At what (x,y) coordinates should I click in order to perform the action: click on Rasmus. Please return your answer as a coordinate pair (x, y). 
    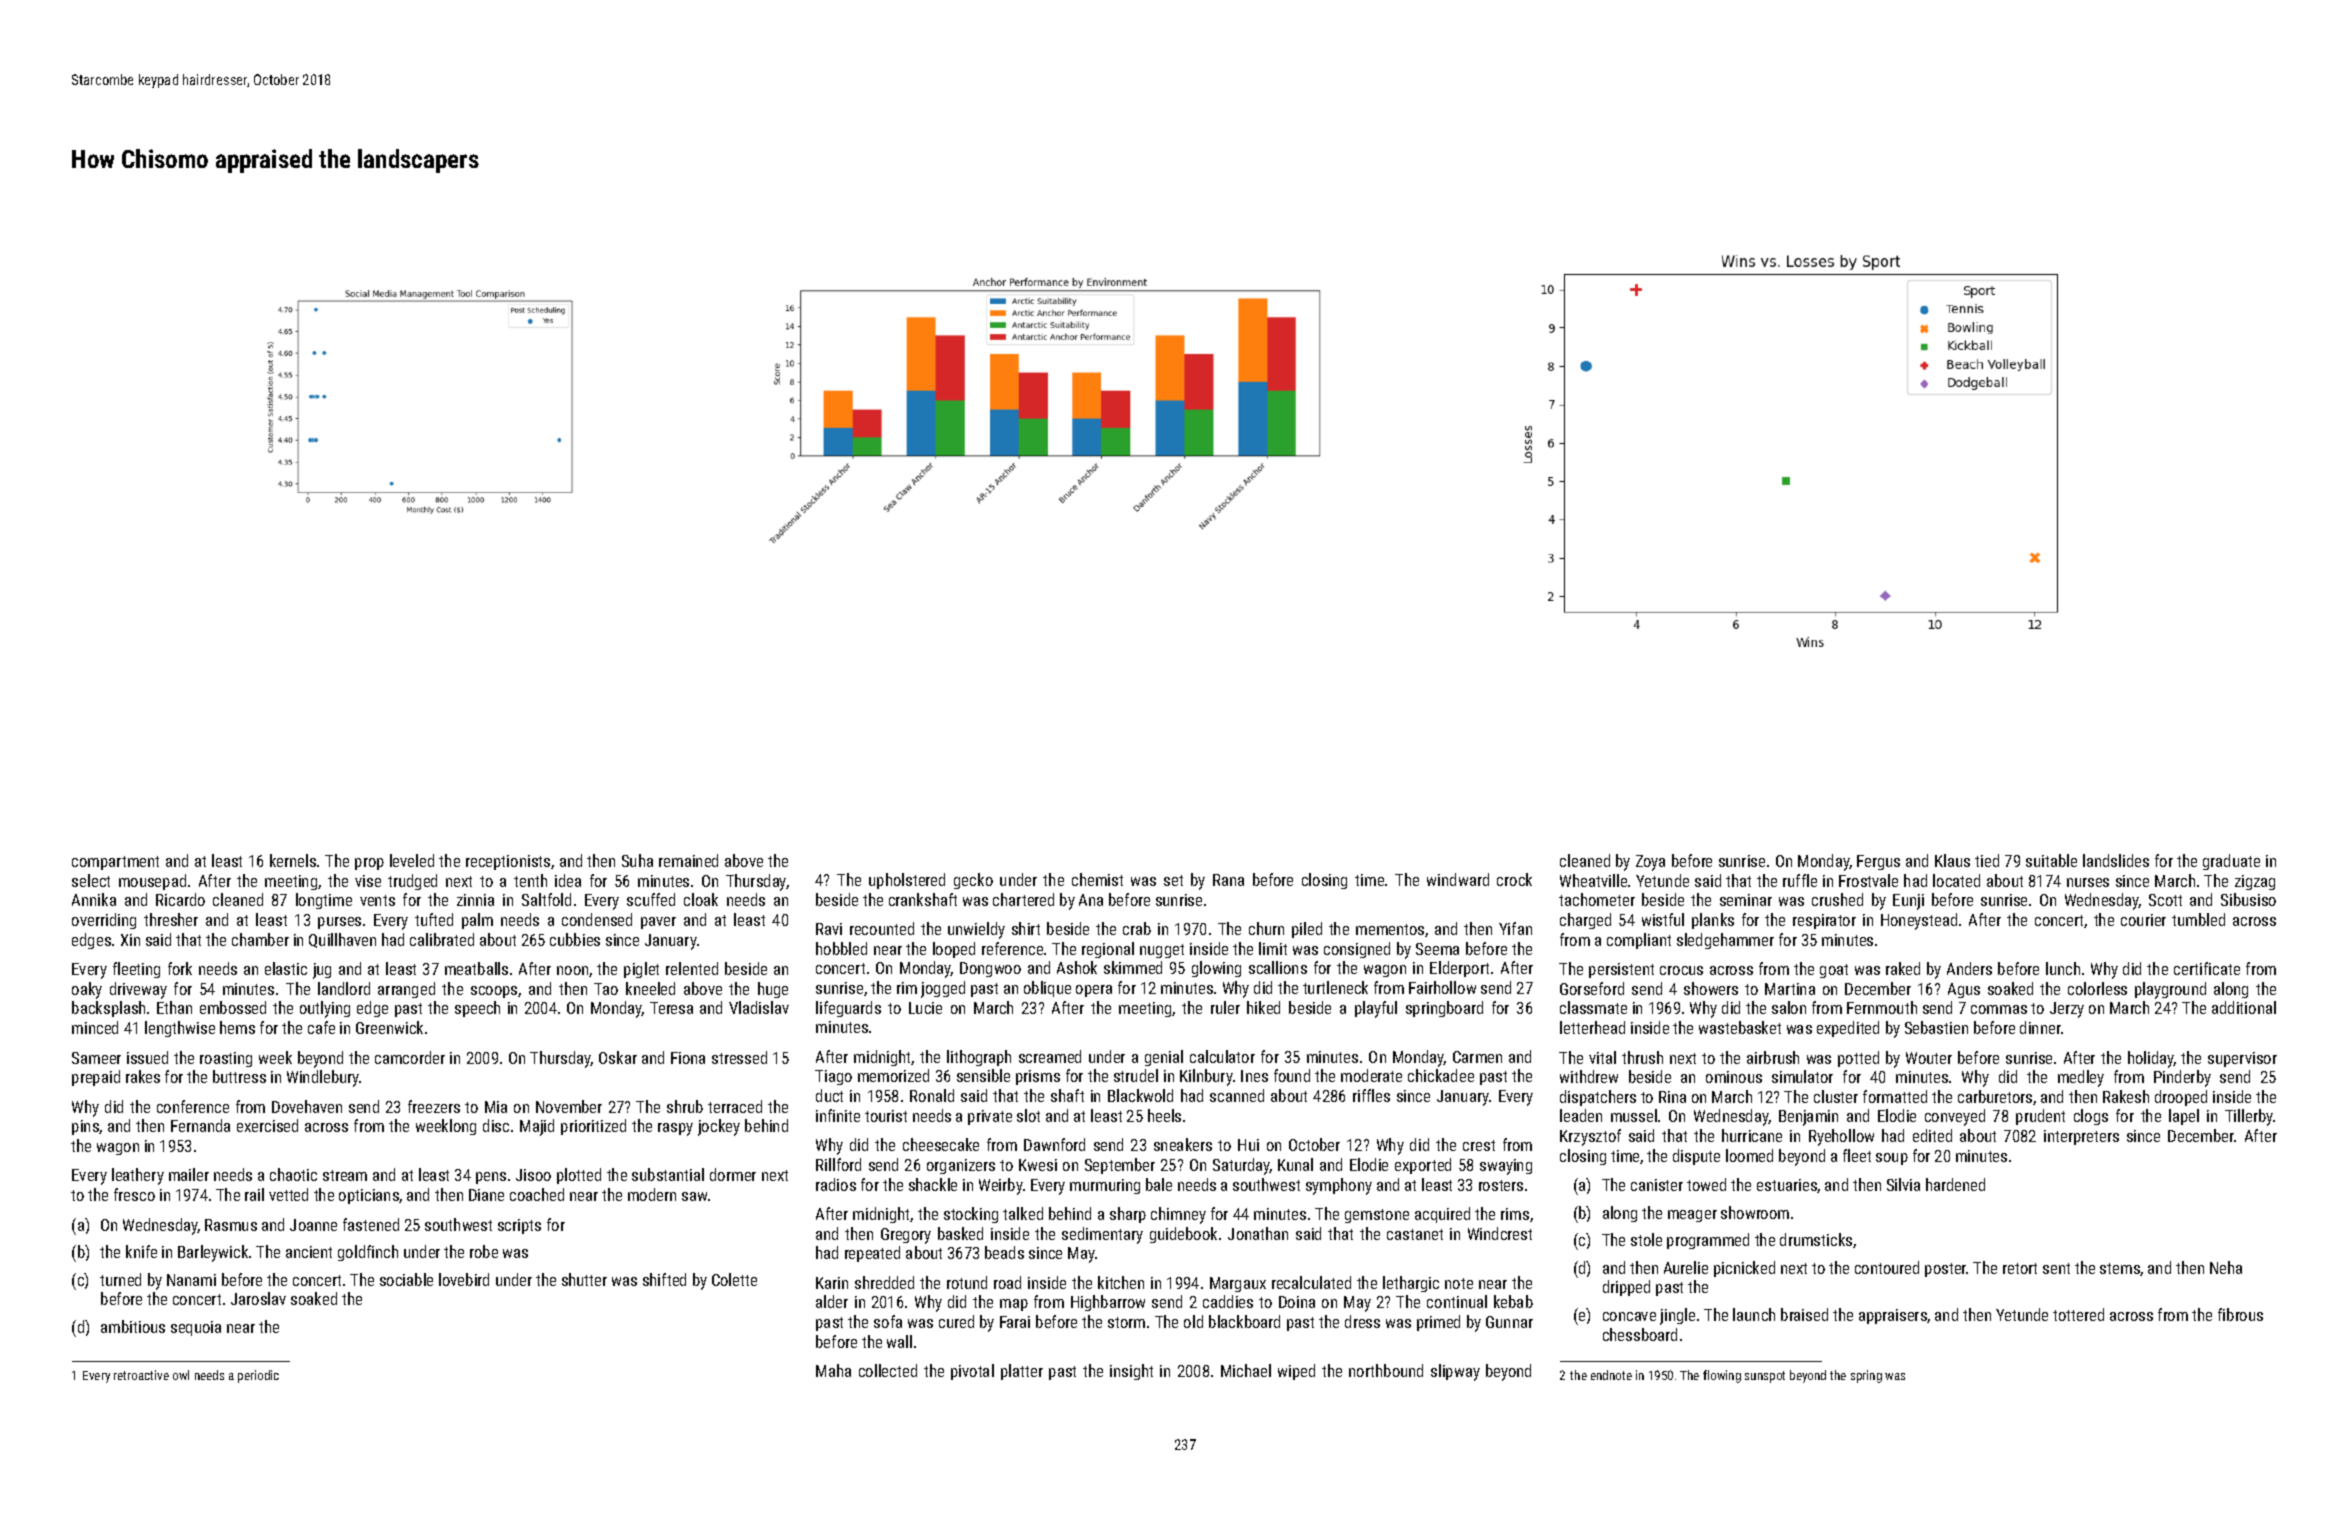
    Looking at the image, I should click on (231, 1225).
